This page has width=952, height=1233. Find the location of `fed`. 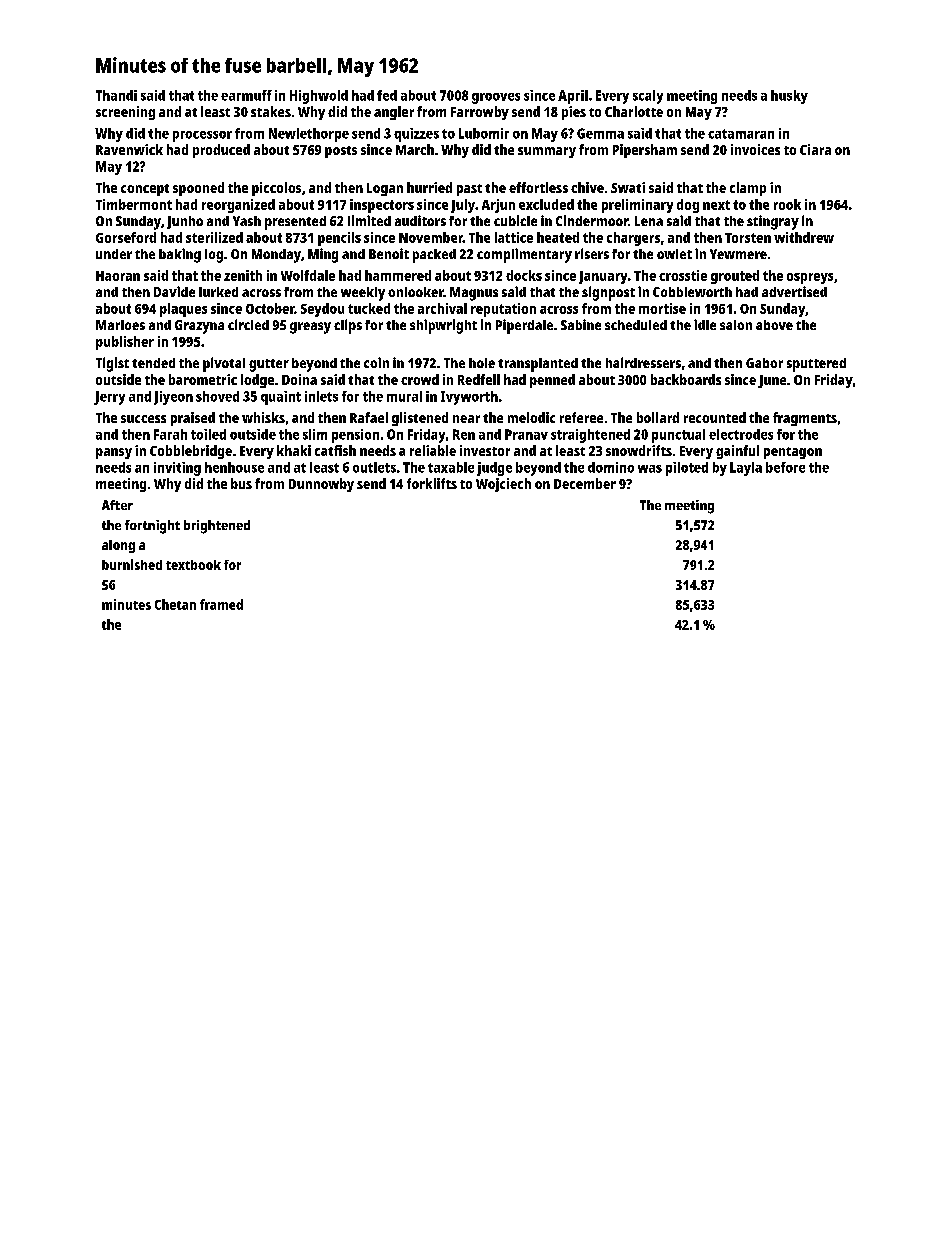

fed is located at coordinates (387, 95).
